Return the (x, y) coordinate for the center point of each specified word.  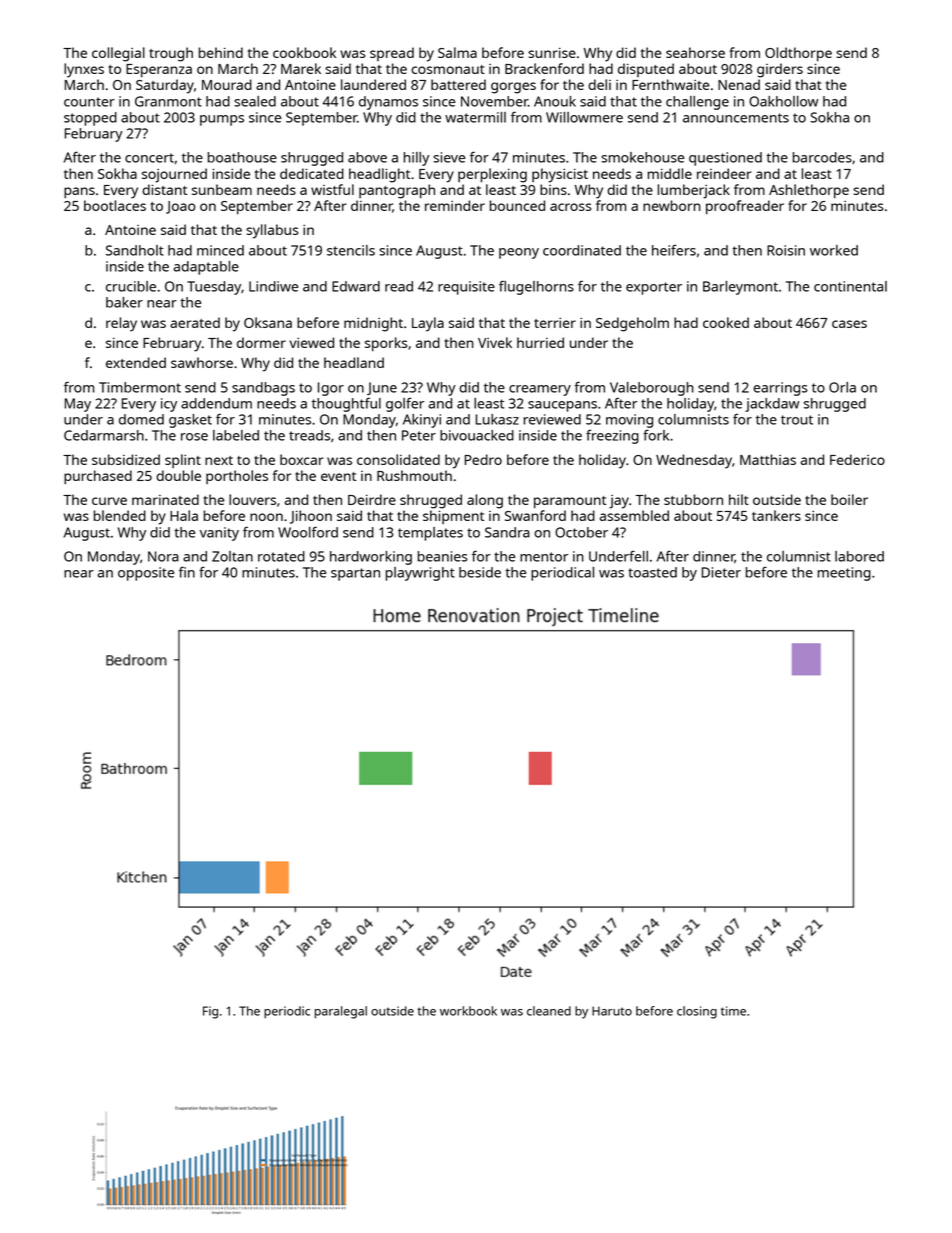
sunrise (552, 53)
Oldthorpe (798, 54)
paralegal (341, 1012)
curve (109, 501)
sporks (386, 344)
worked (834, 250)
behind (221, 52)
